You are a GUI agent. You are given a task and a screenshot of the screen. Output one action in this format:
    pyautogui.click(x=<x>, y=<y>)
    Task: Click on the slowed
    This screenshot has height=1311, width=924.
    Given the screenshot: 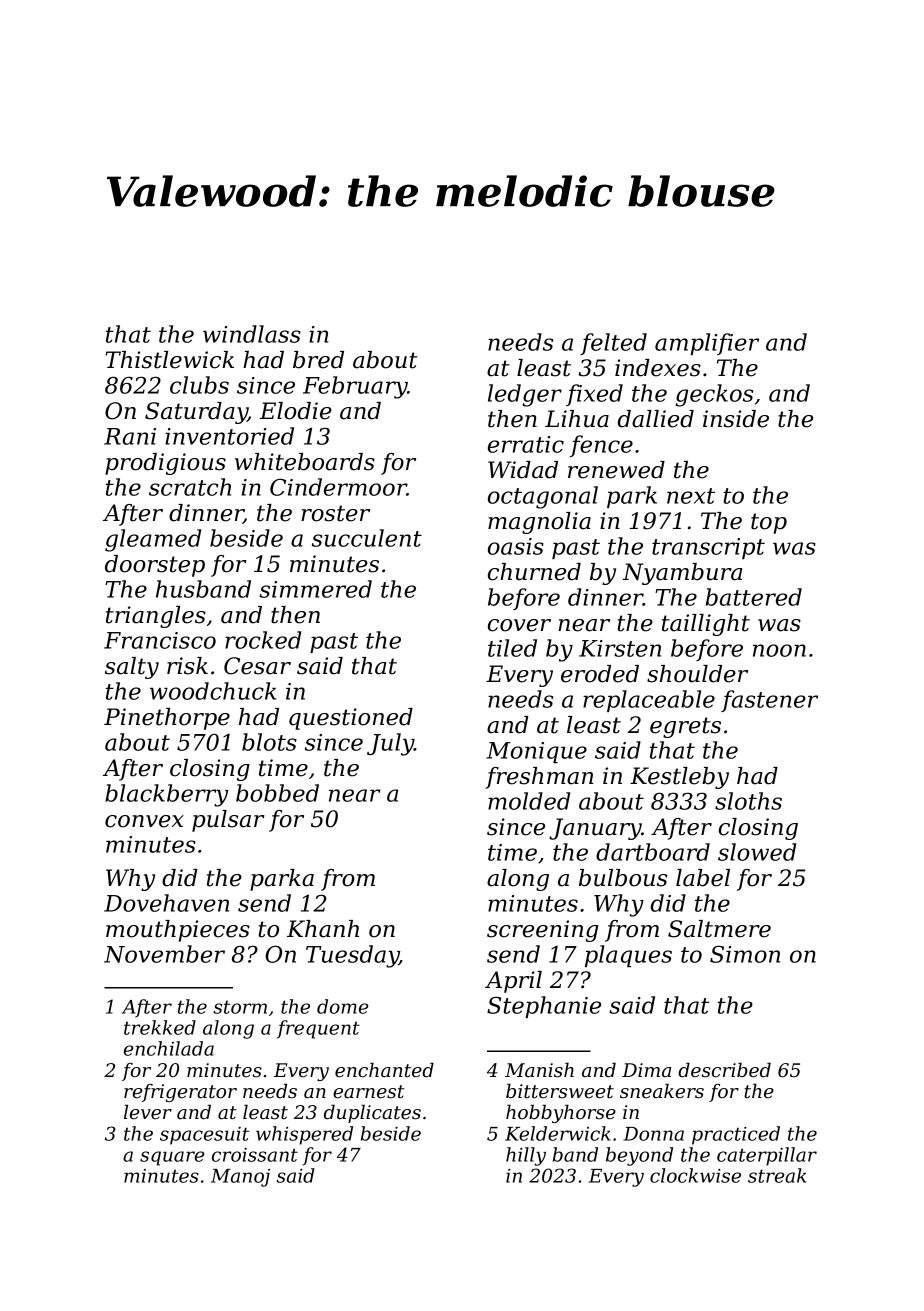 What is the action you would take?
    pyautogui.click(x=757, y=852)
